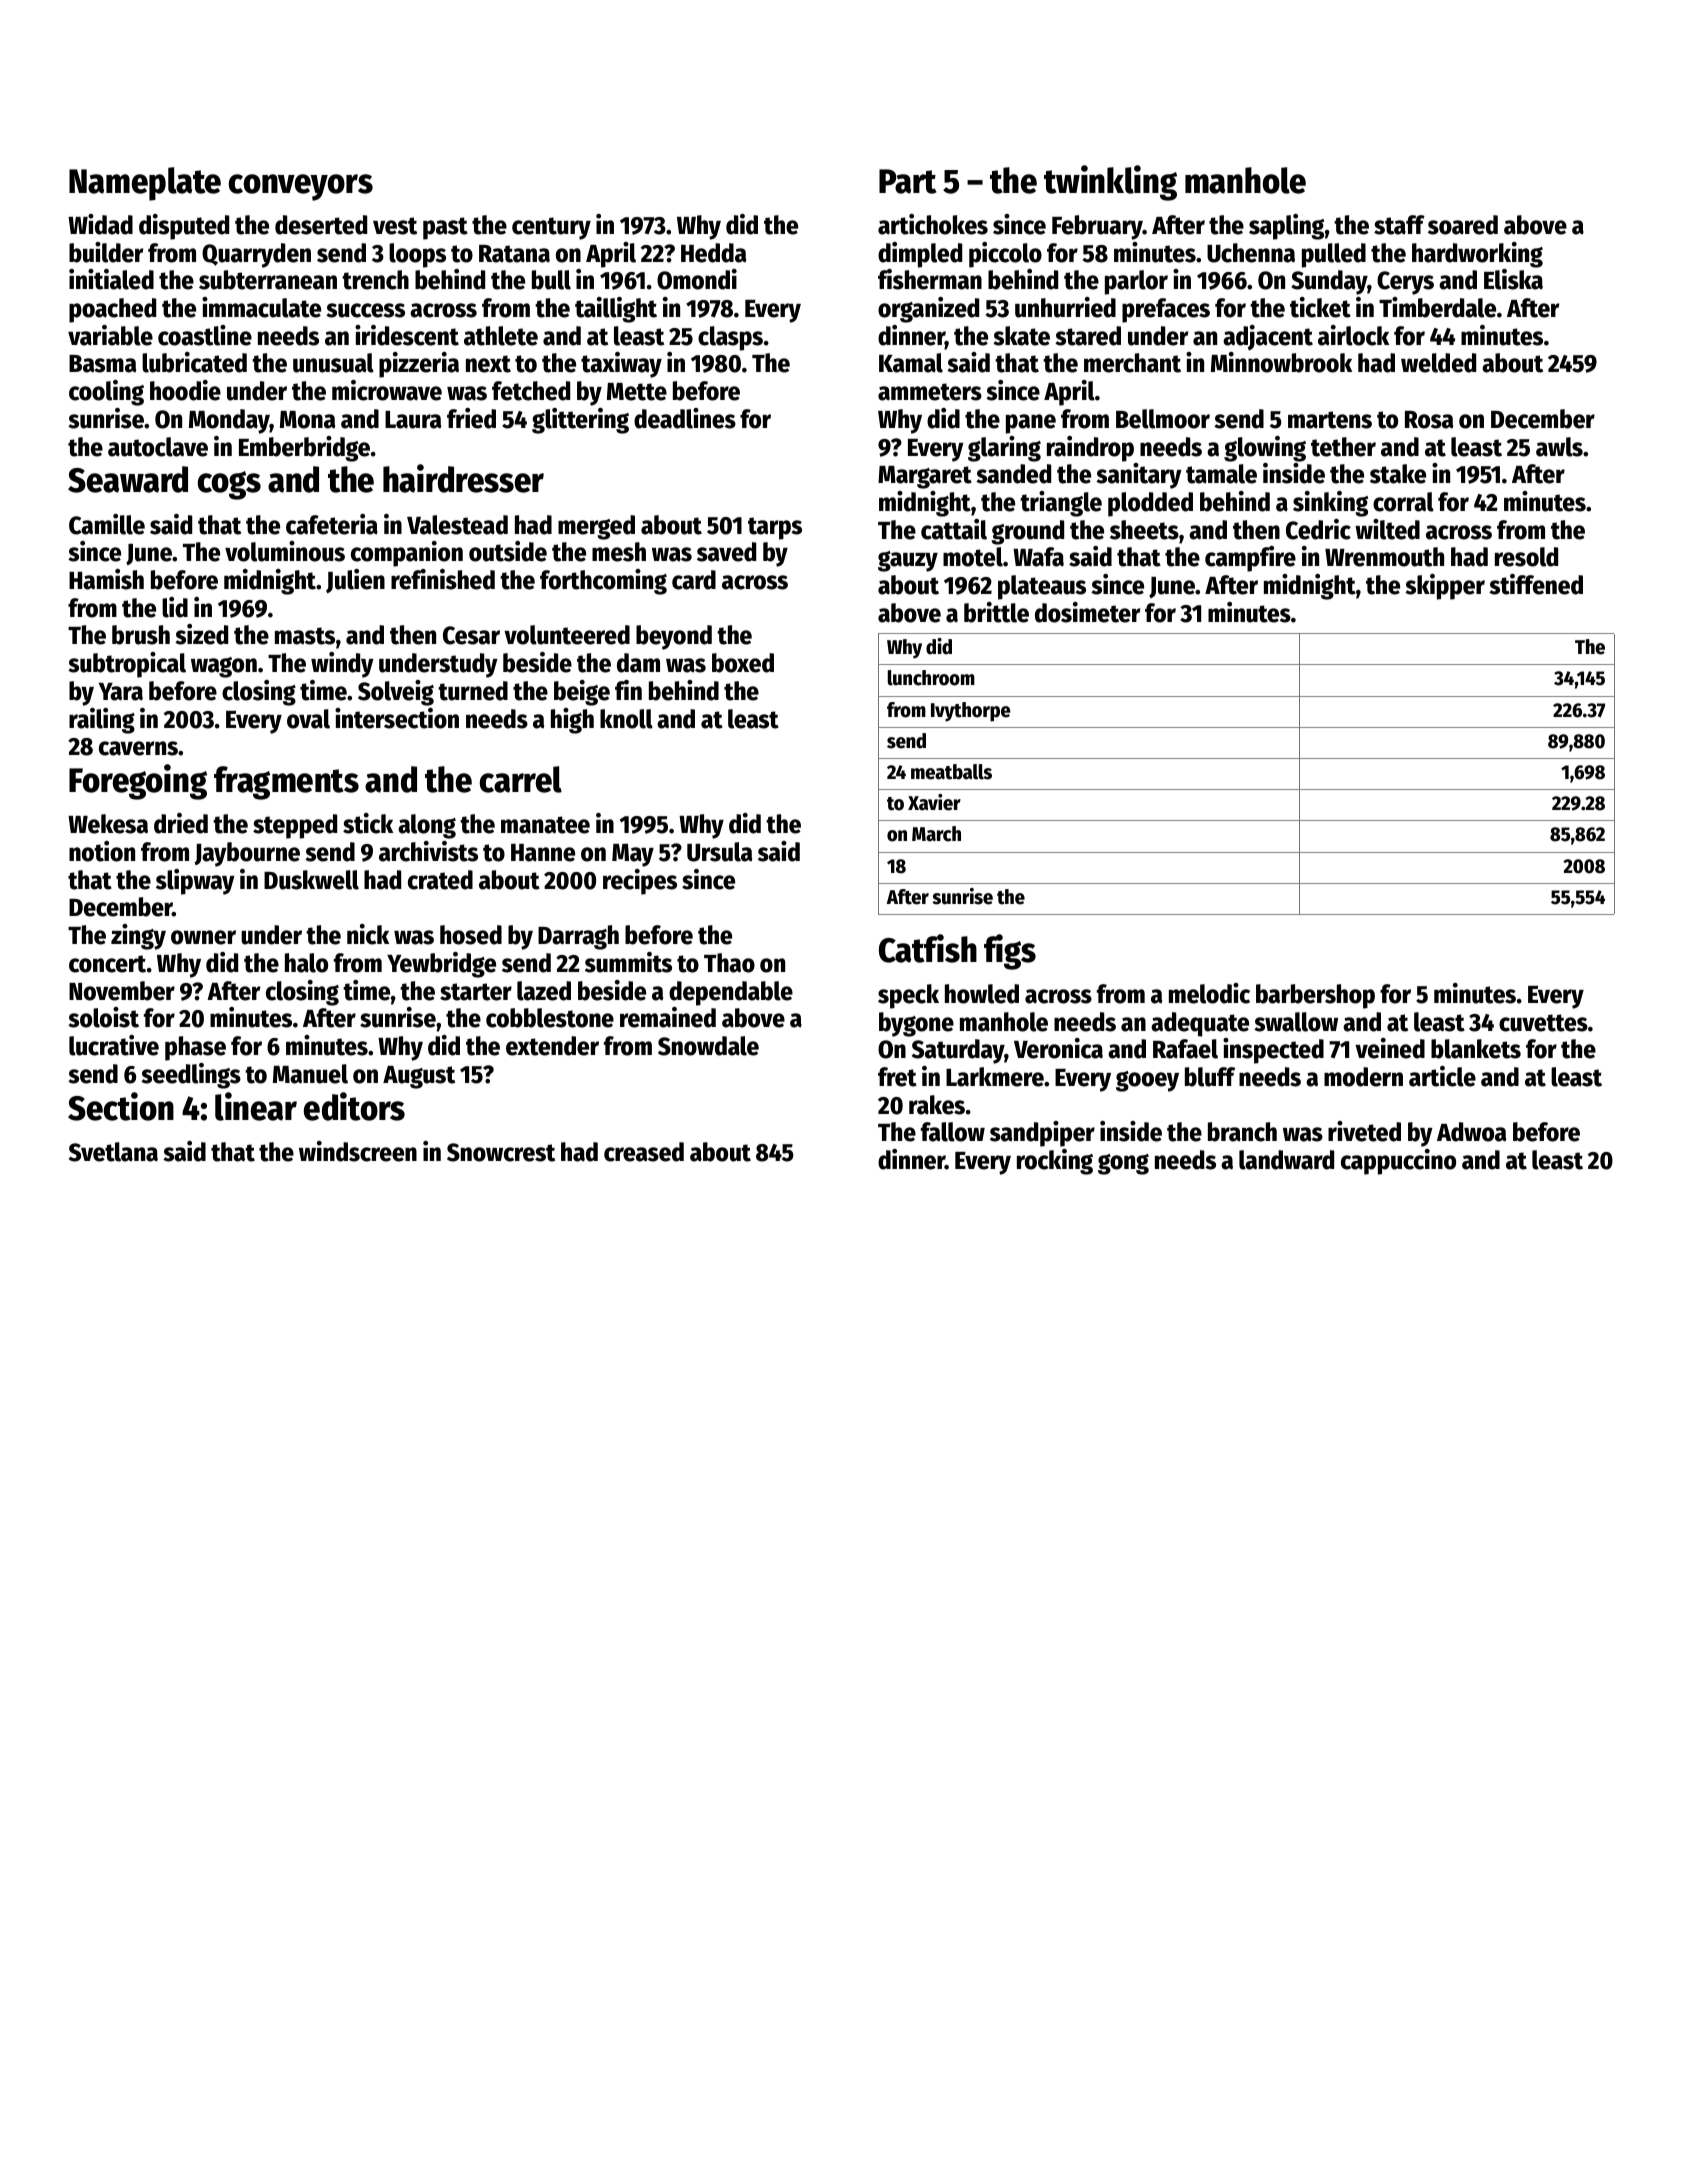  I want to click on Omondi, so click(697, 279).
